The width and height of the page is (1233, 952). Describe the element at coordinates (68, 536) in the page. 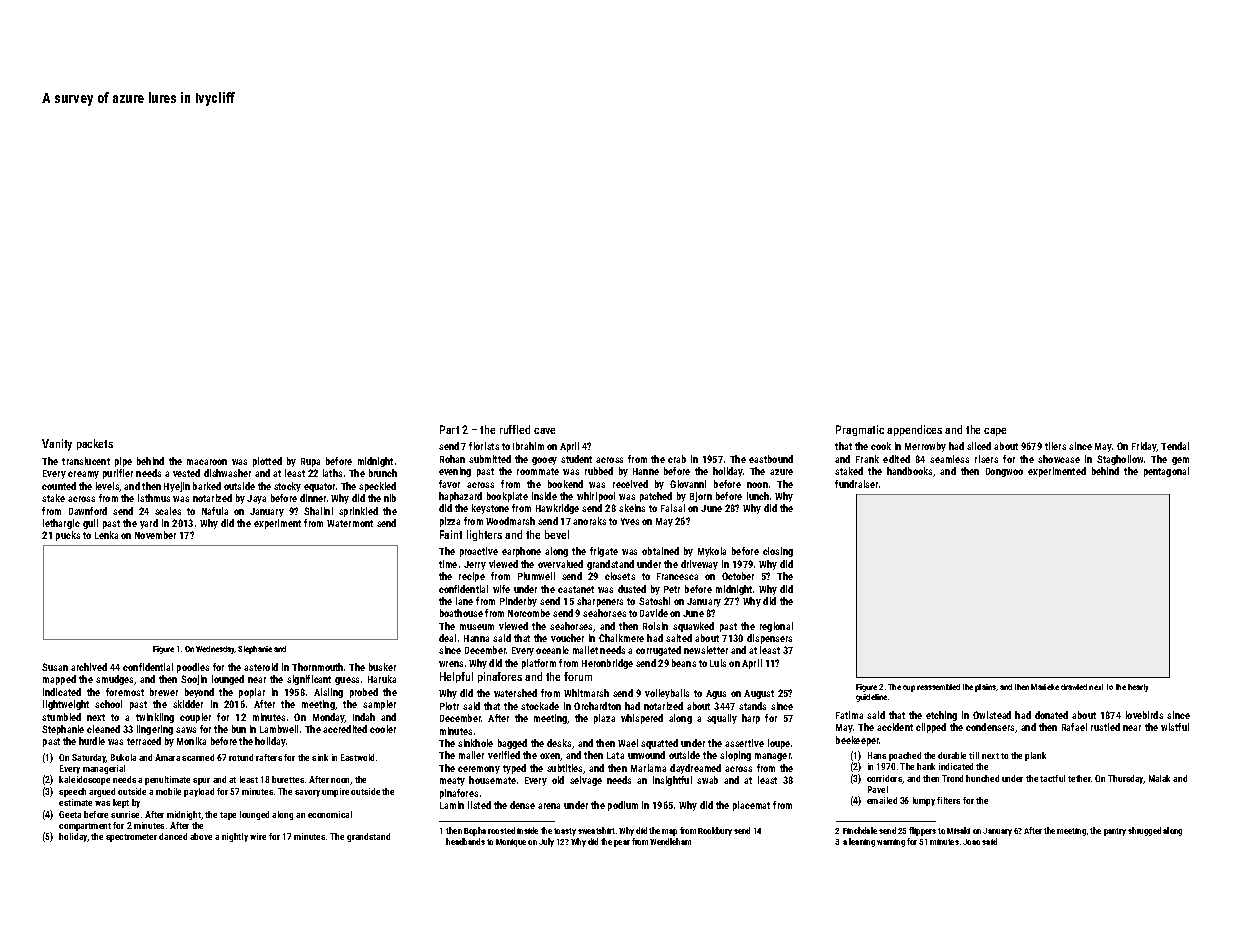

I see `pucks` at that location.
